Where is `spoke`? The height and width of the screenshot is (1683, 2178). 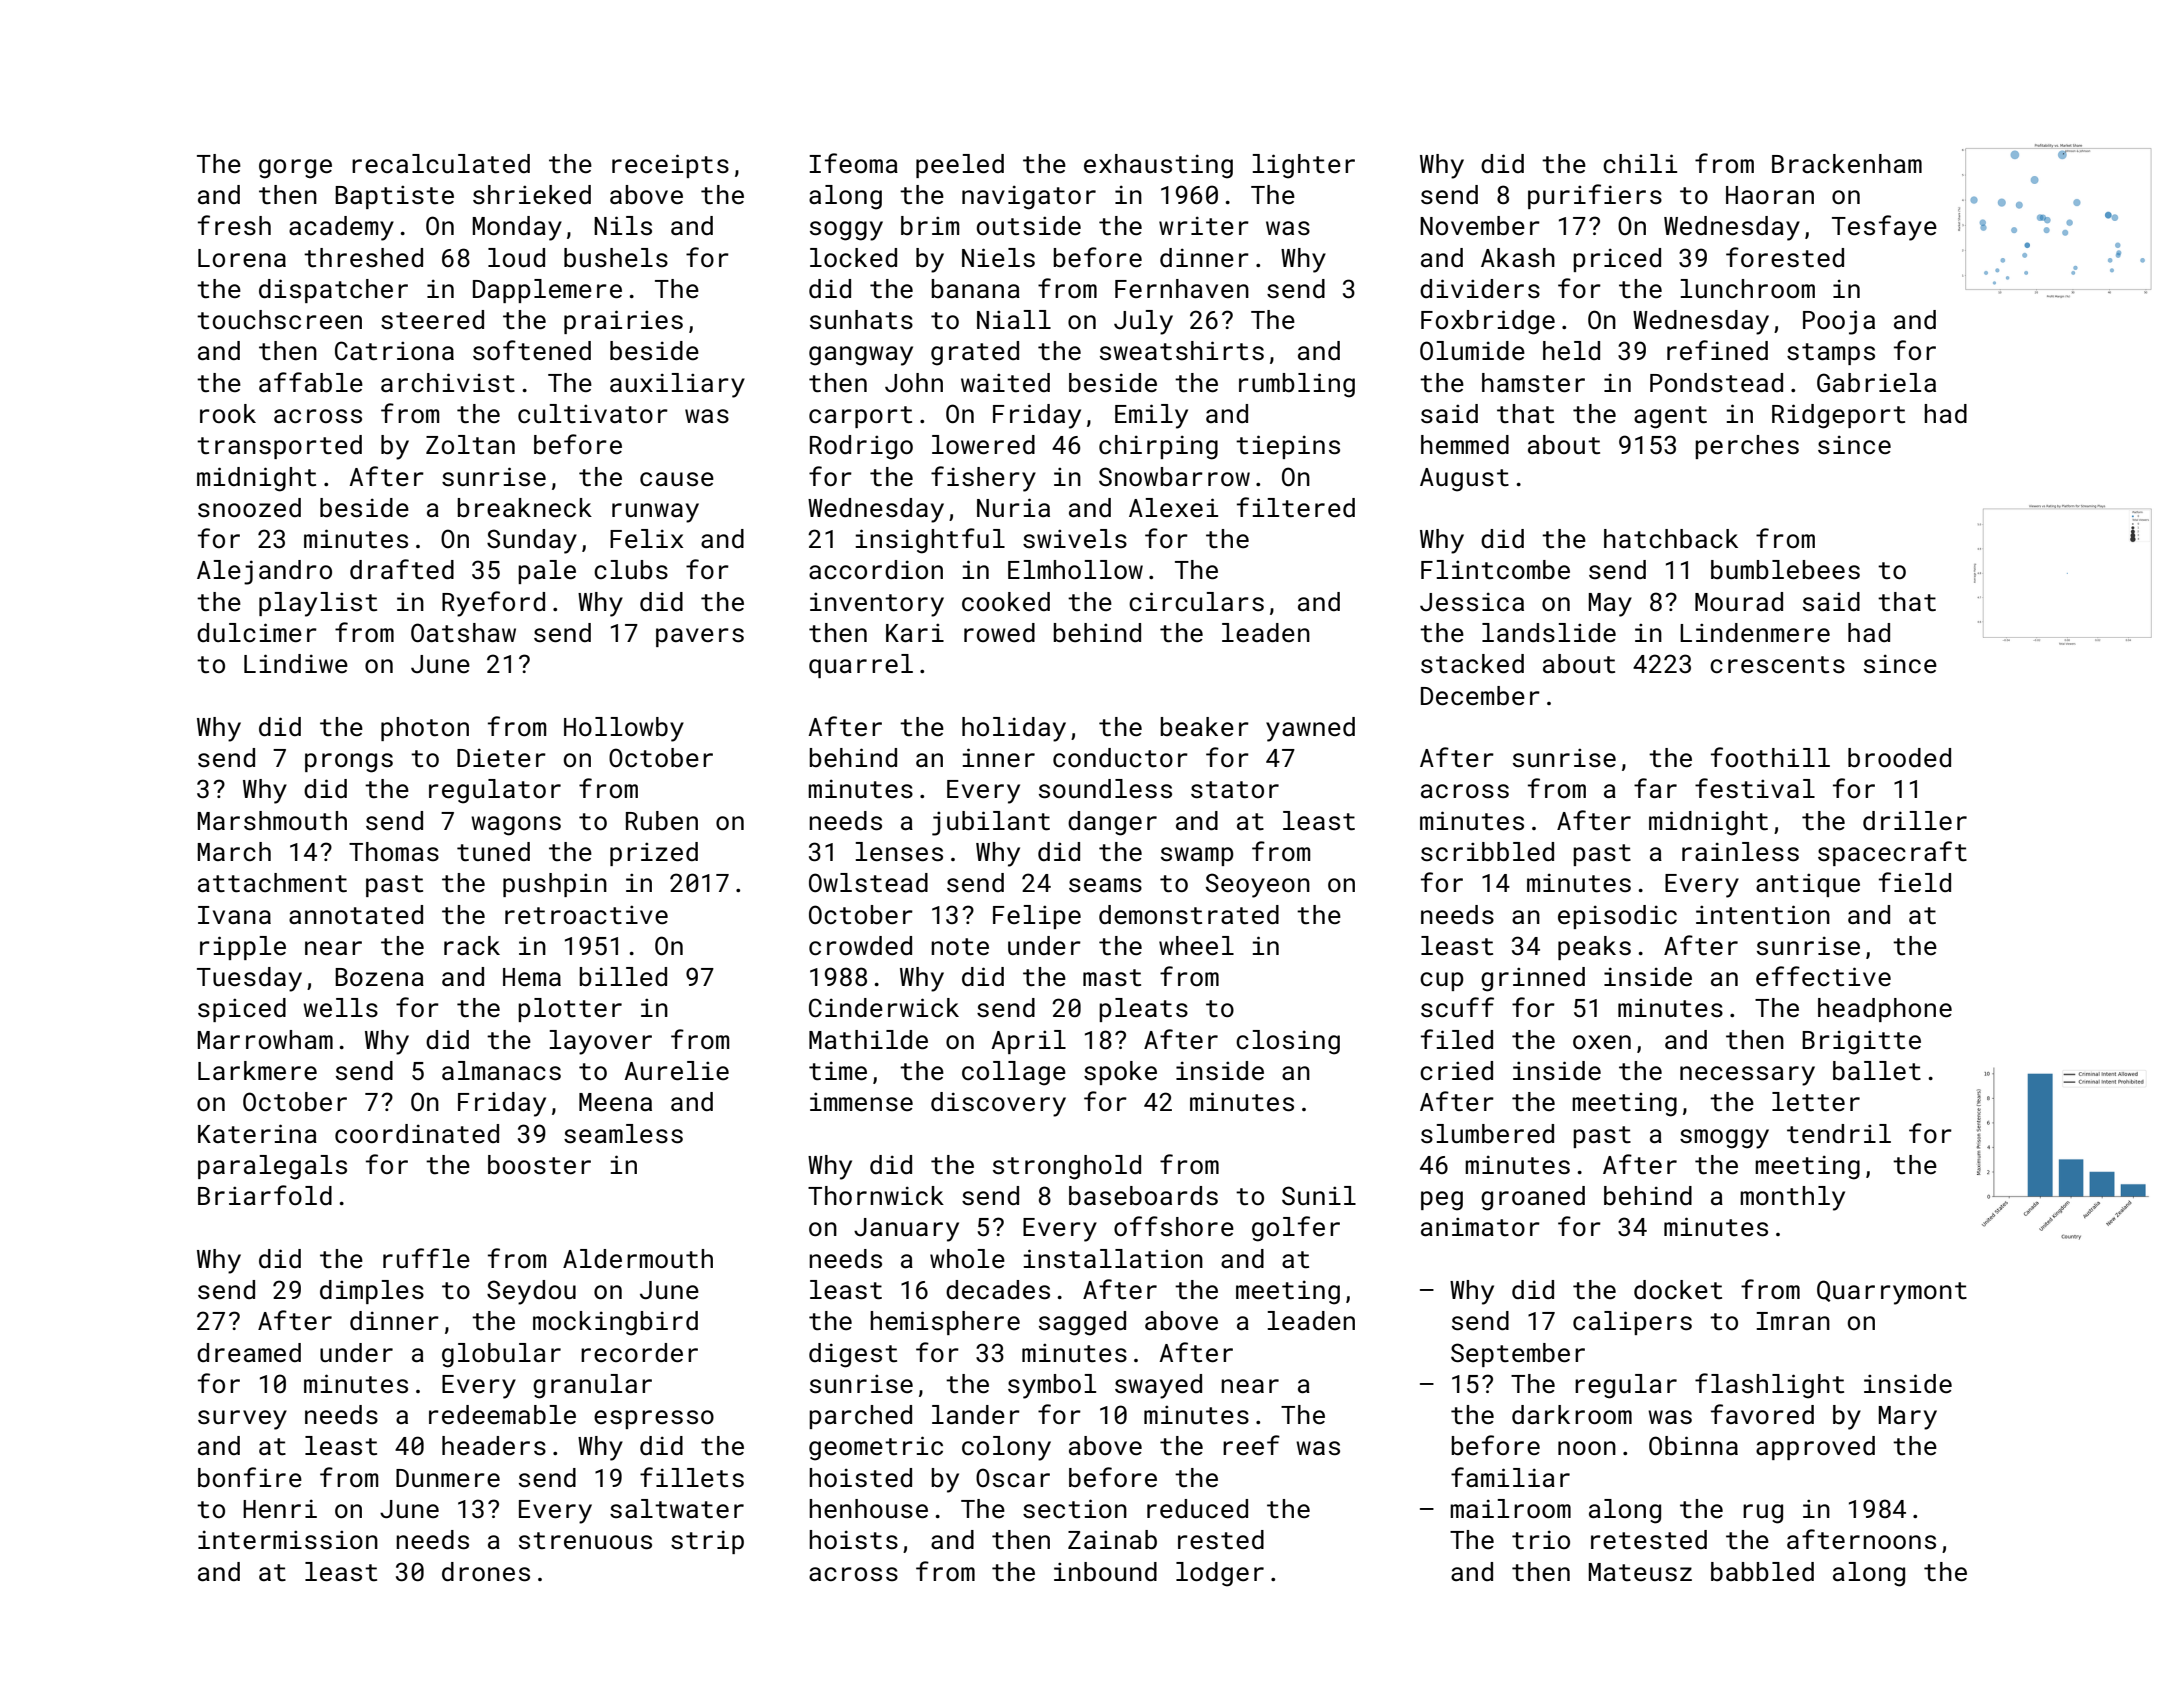 spoke is located at coordinates (1120, 1073).
